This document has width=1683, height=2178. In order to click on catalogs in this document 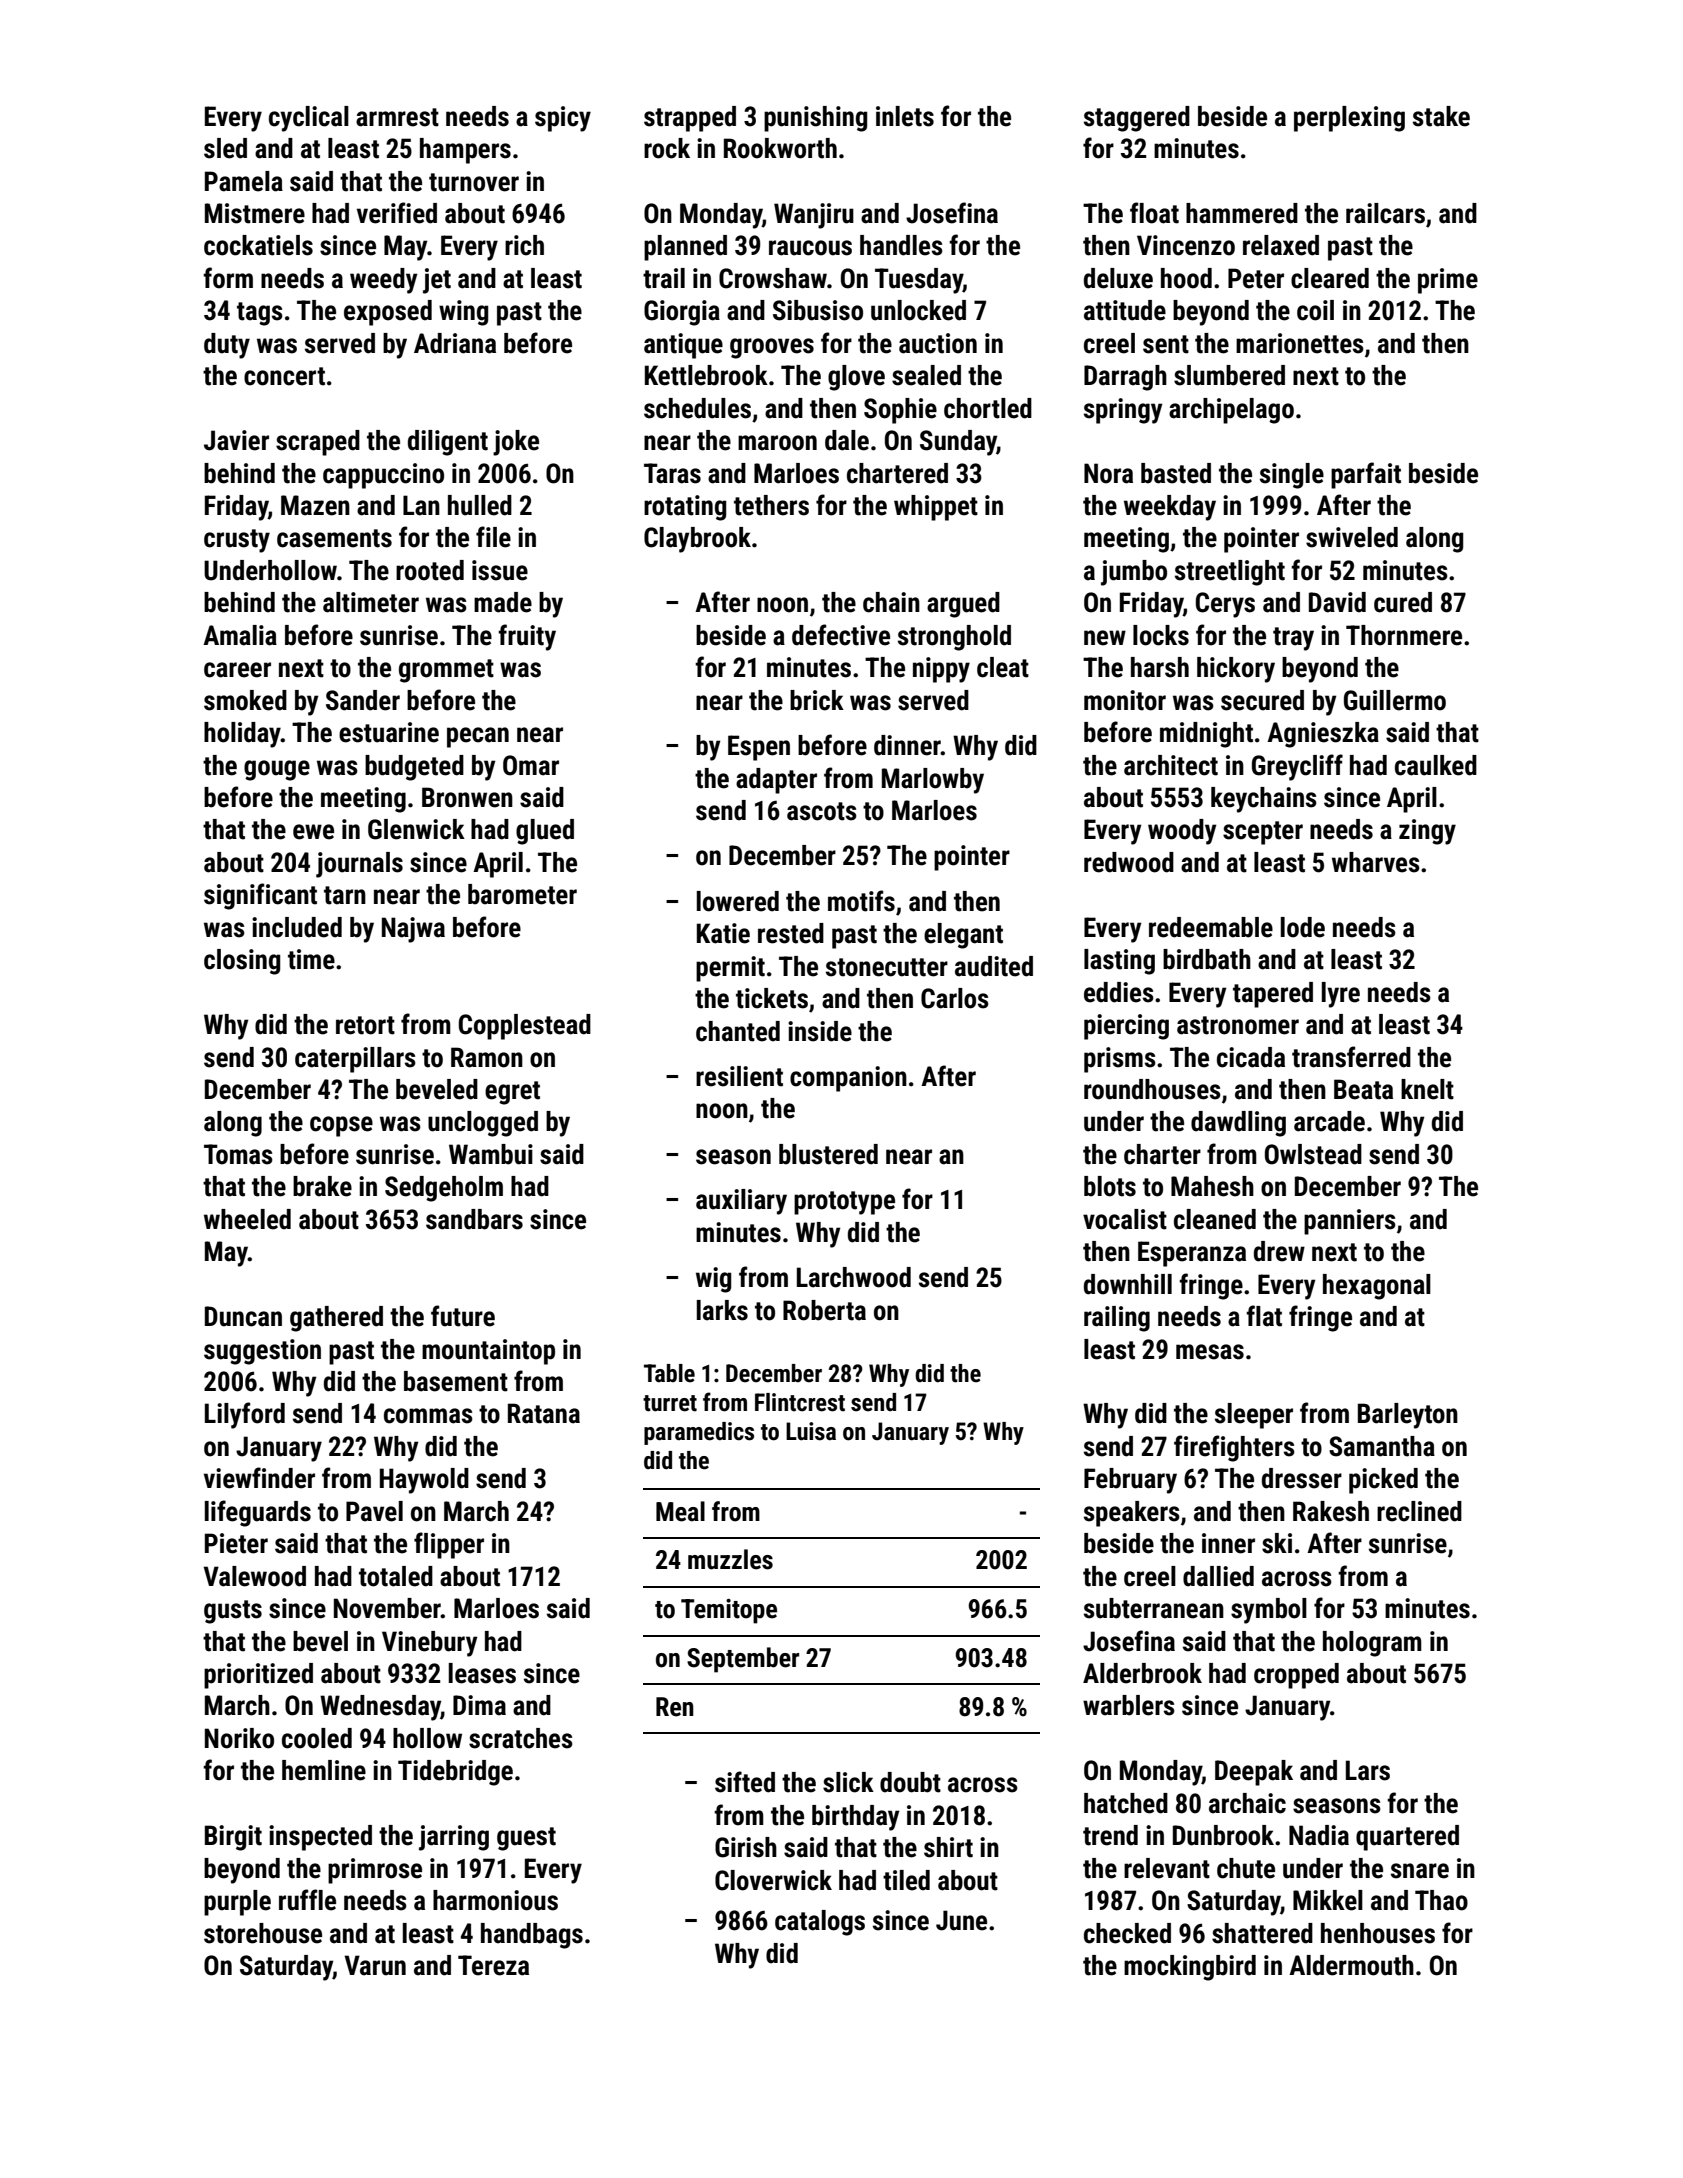, I will do `click(820, 1923)`.
